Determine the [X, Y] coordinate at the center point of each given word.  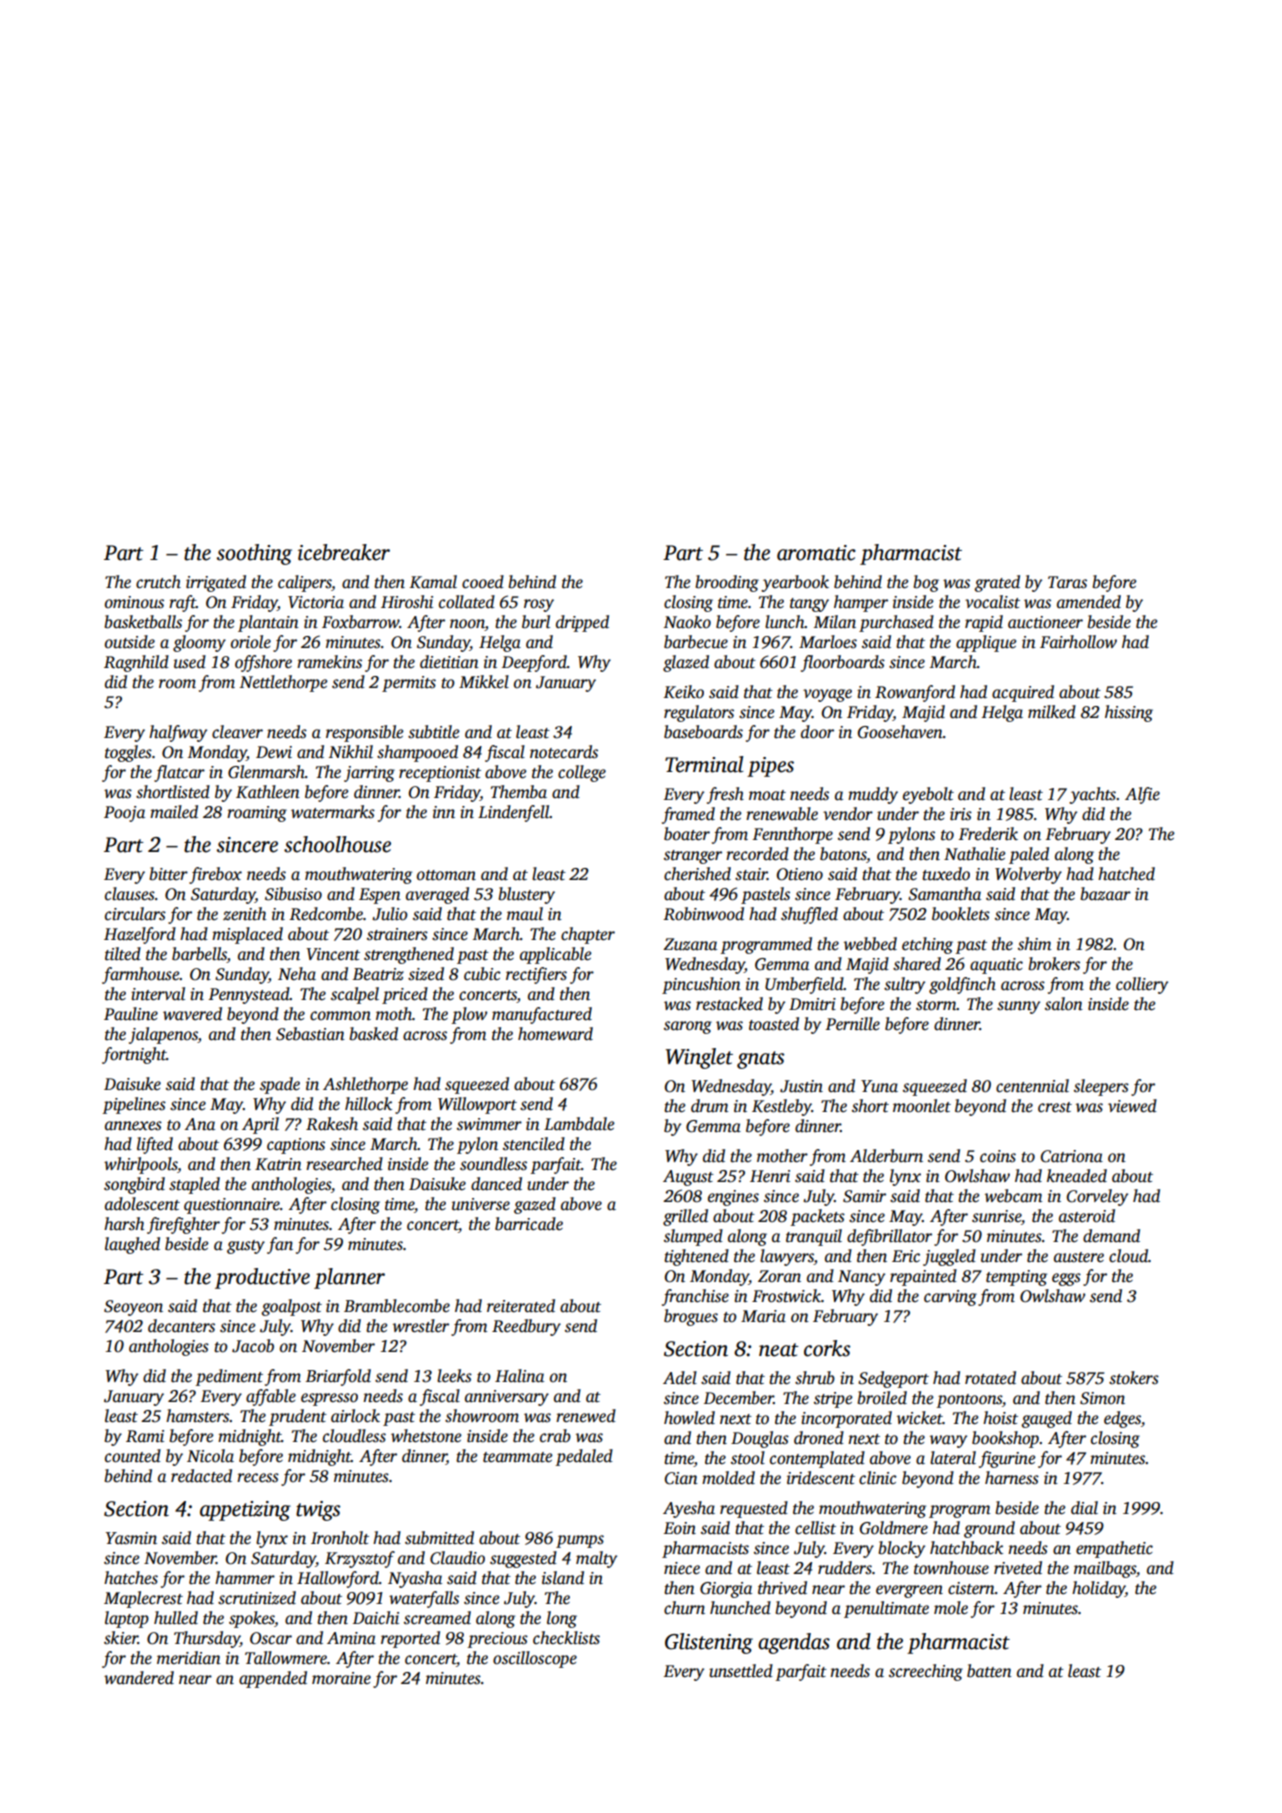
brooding [727, 583]
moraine [341, 1678]
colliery [1142, 985]
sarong [688, 1027]
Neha [297, 974]
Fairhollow [1078, 642]
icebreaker [344, 552]
